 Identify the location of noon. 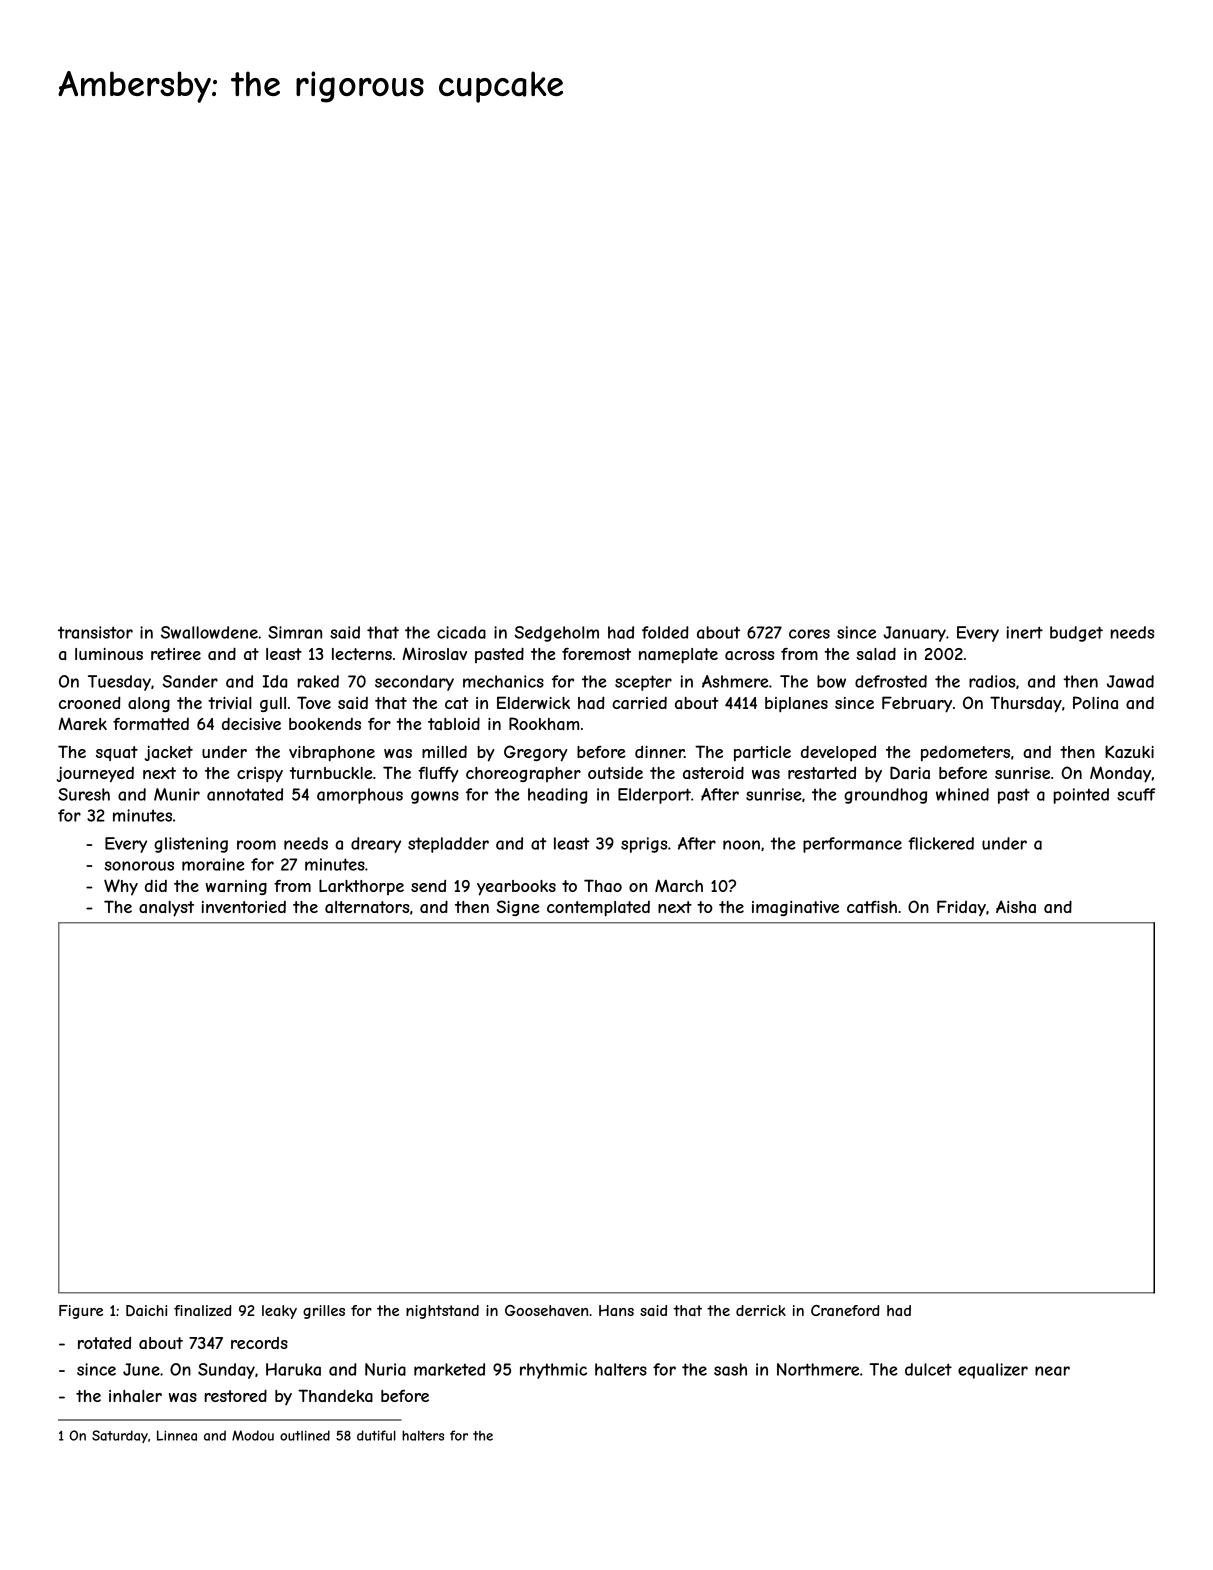
(741, 845).
